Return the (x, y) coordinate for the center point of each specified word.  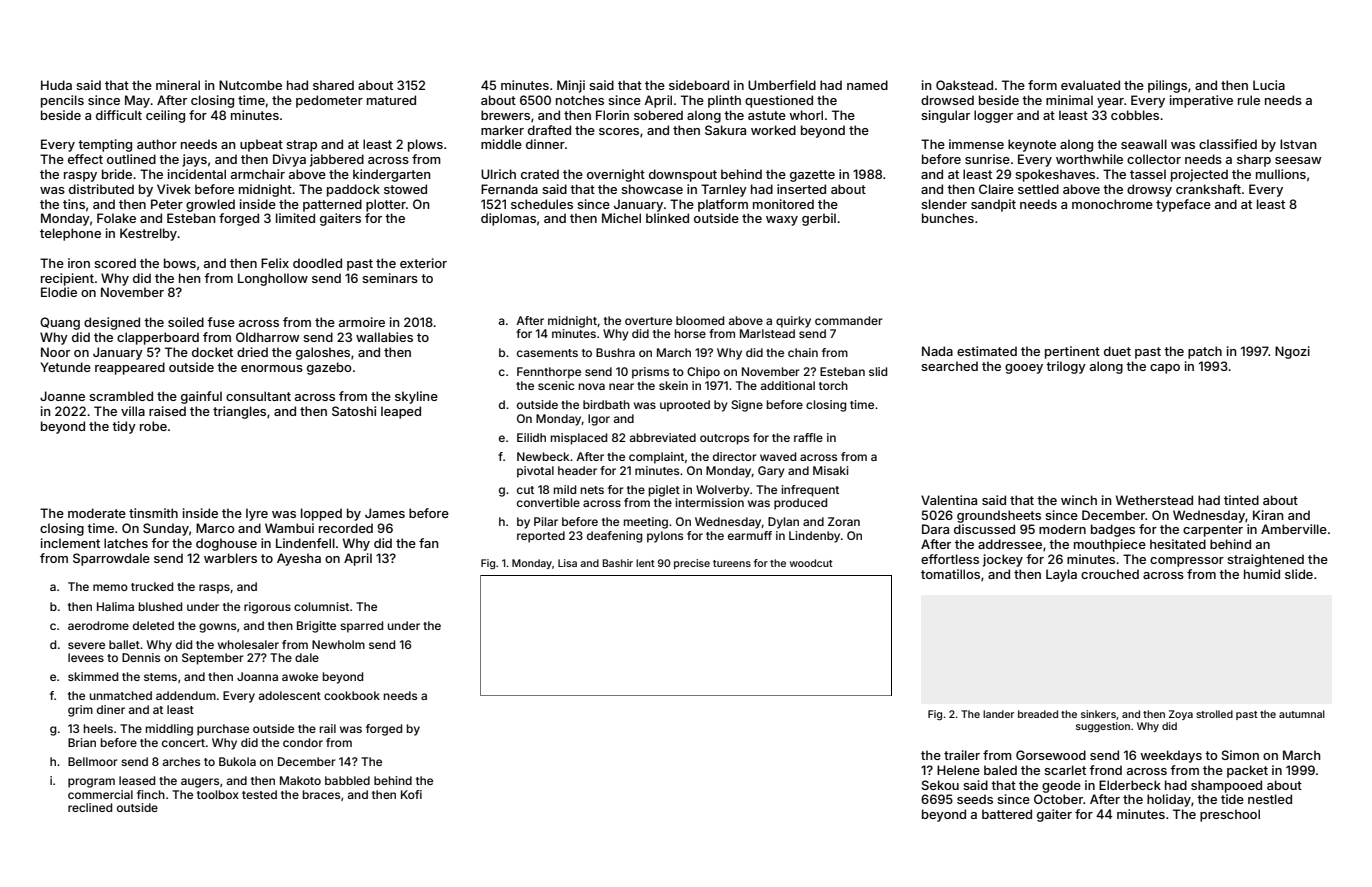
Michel (621, 218)
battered (1007, 814)
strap (301, 146)
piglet (664, 491)
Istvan (1298, 144)
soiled (186, 322)
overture (648, 321)
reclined (90, 807)
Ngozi (1292, 352)
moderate (97, 513)
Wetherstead (1154, 500)
